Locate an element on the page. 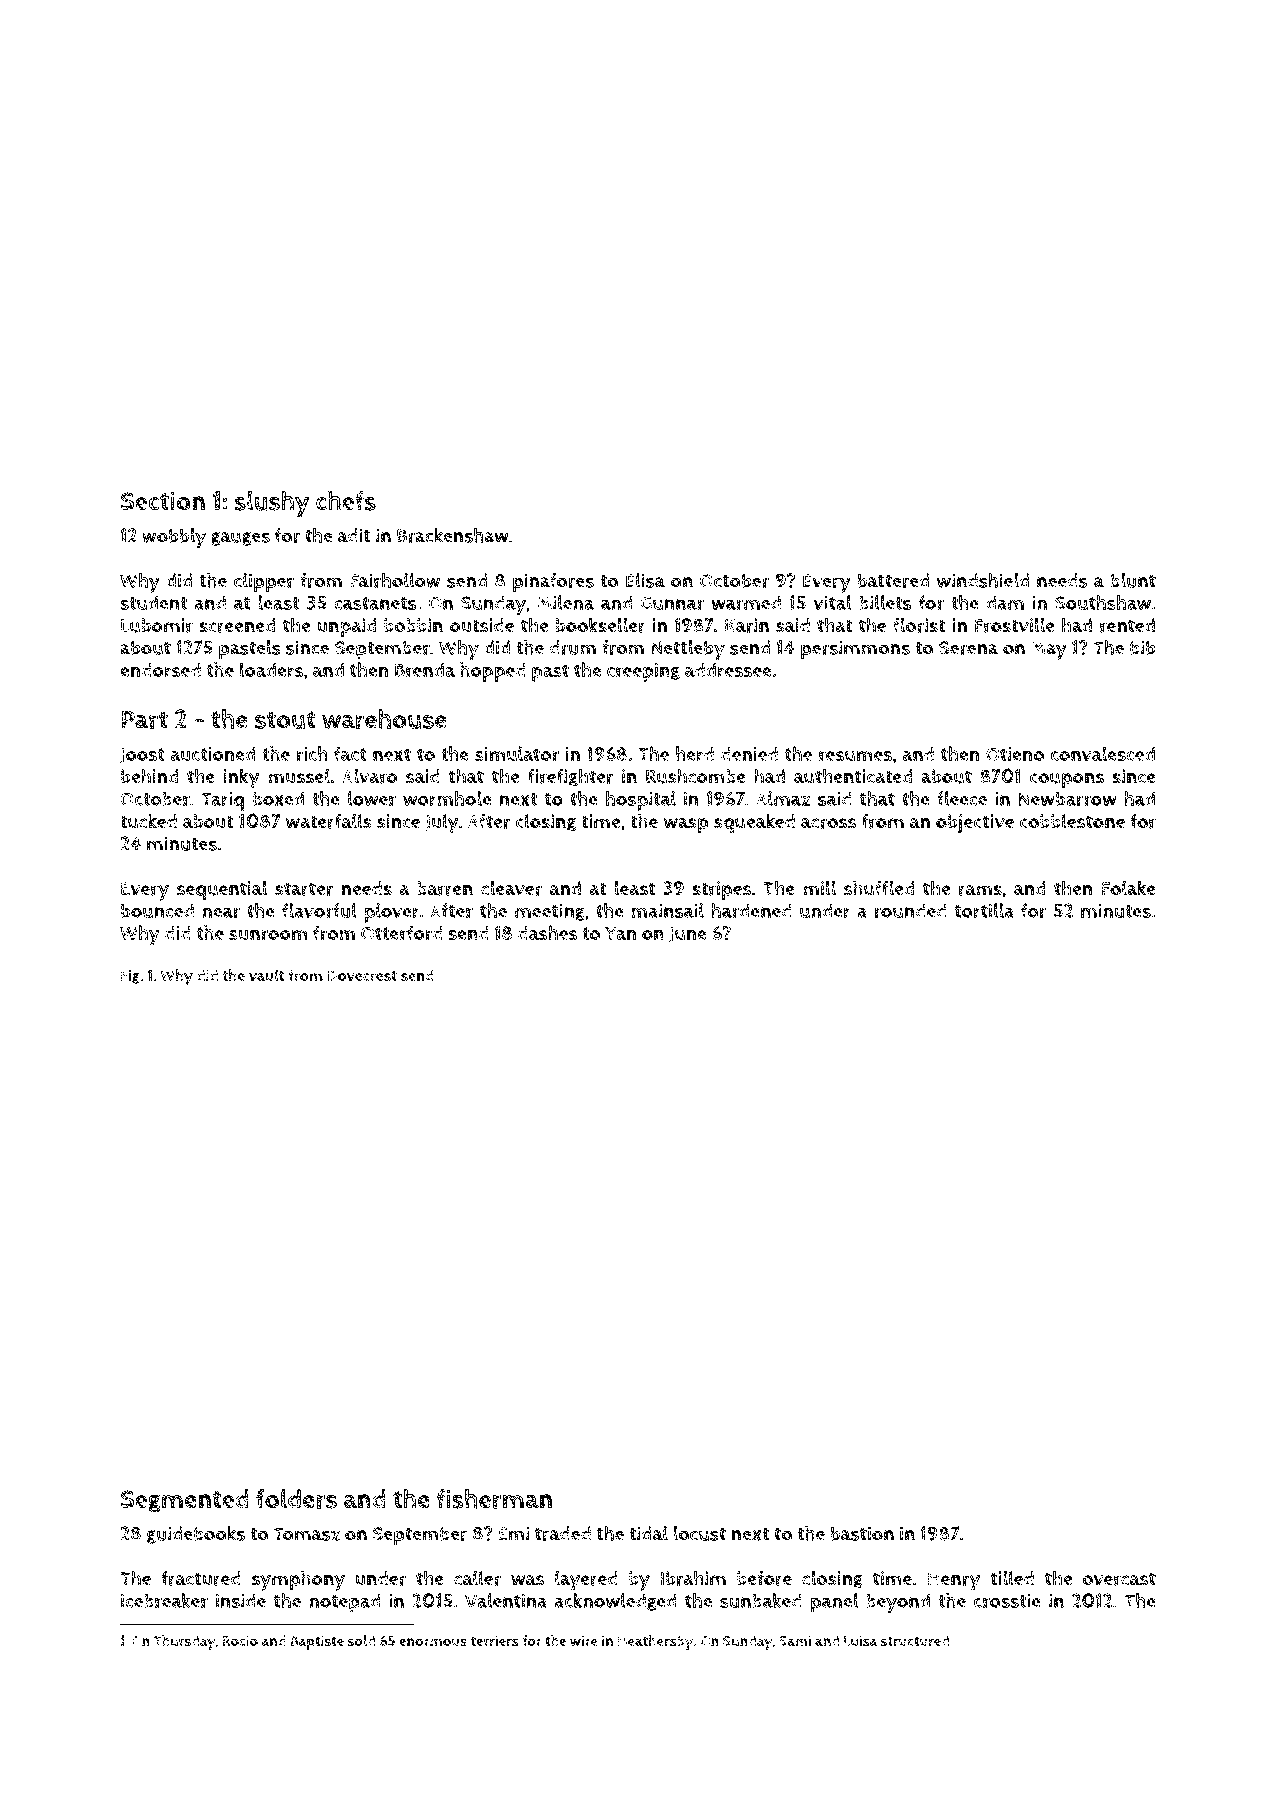 The width and height of the document is (1276, 1804). outside is located at coordinates (482, 625).
